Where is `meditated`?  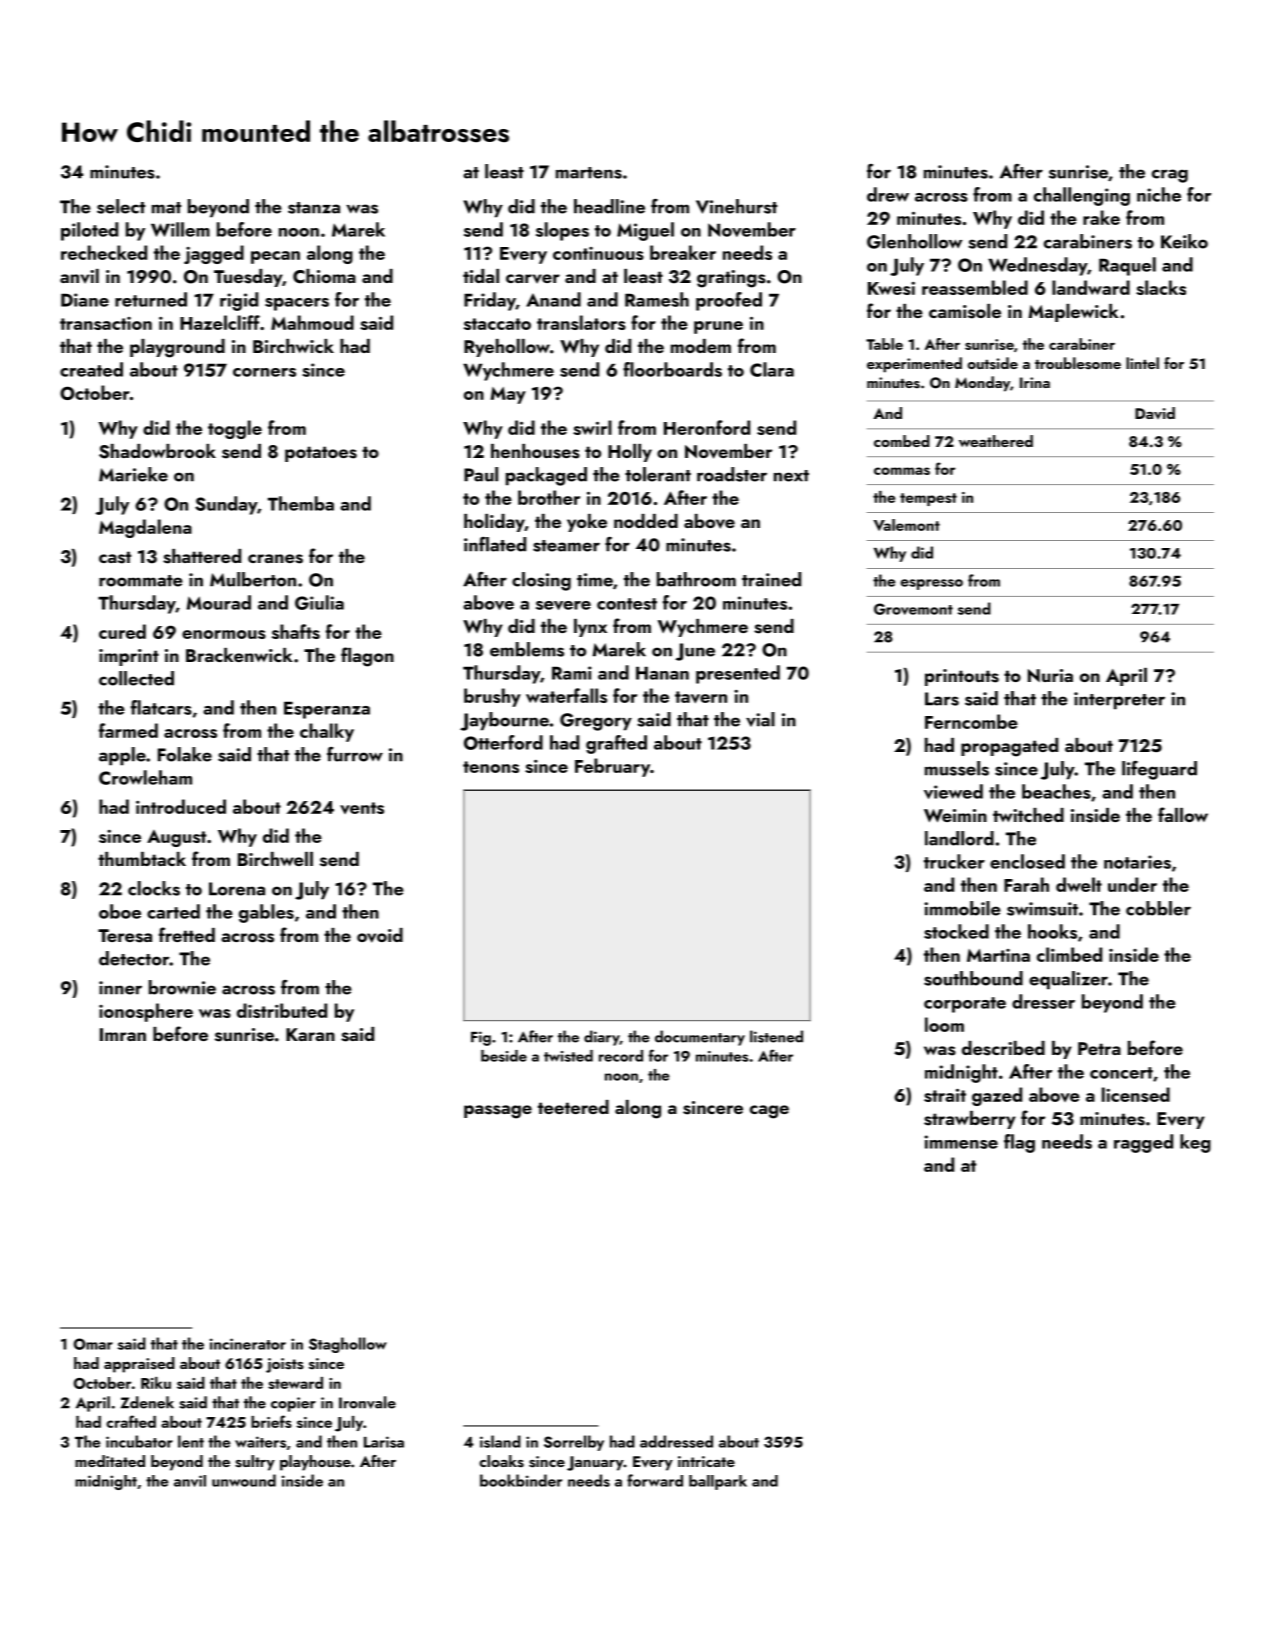
meditated is located at coordinates (110, 1461).
